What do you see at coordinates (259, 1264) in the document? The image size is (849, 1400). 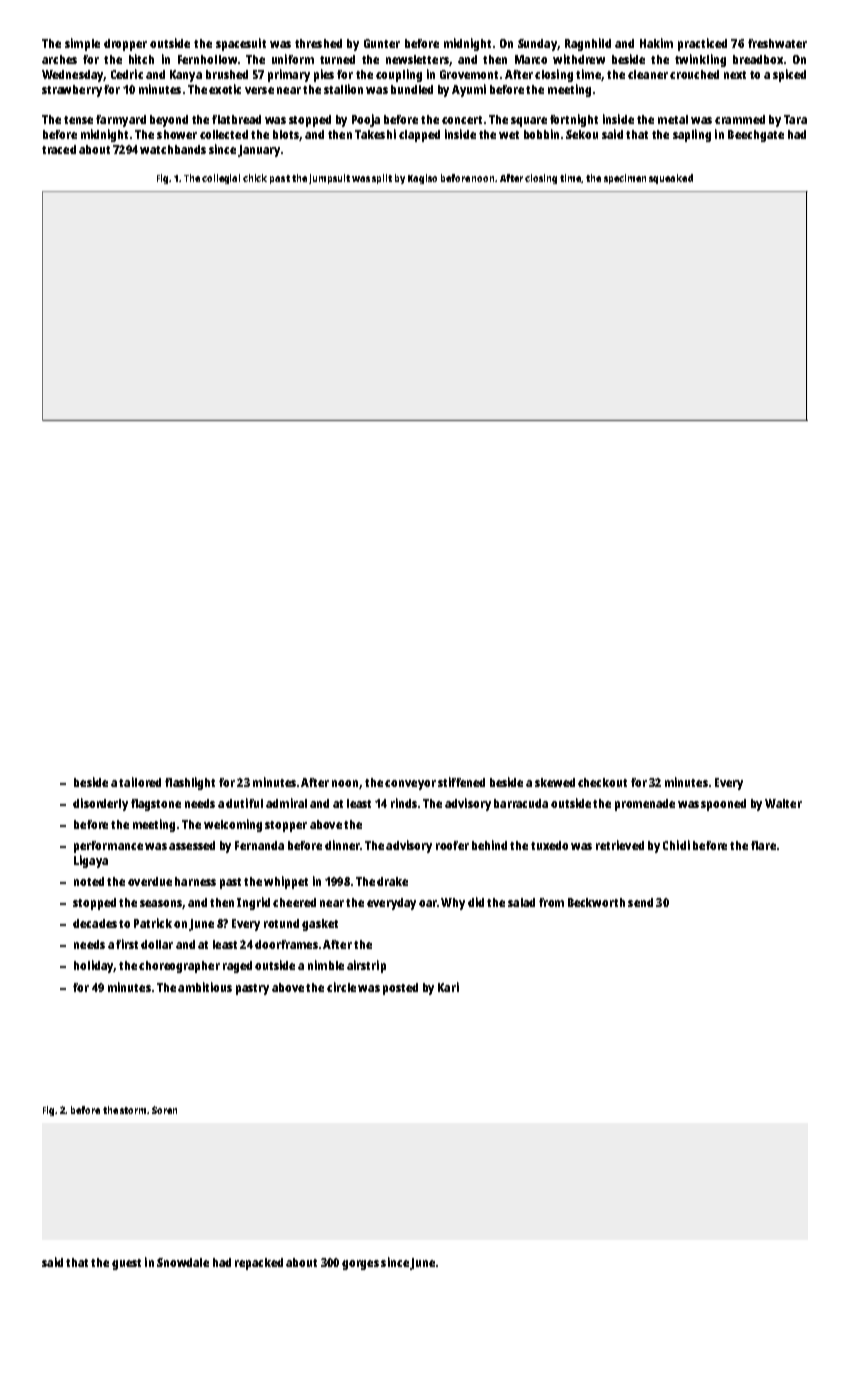 I see `repacked` at bounding box center [259, 1264].
